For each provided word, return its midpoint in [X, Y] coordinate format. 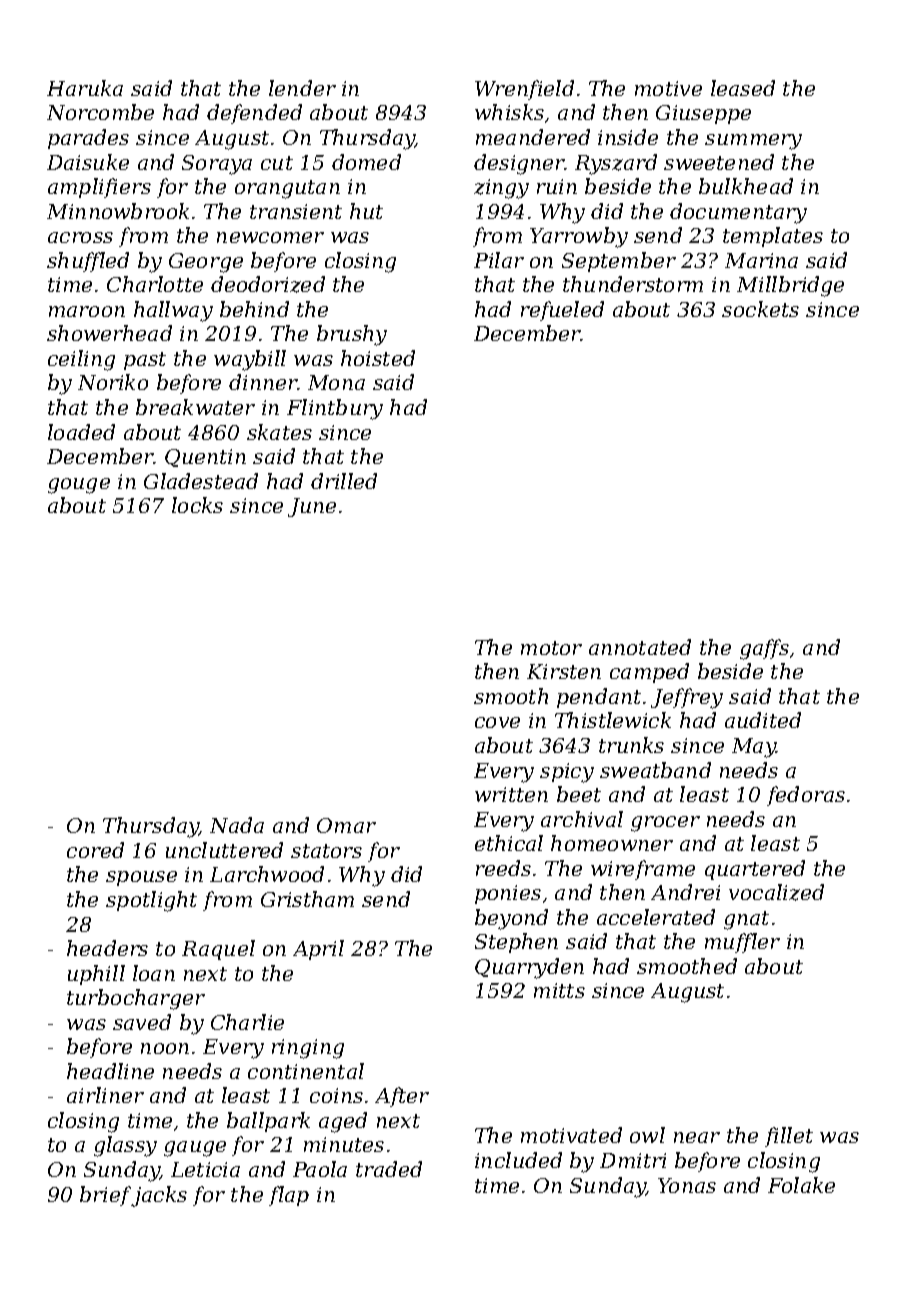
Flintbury [335, 409]
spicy [567, 773]
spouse [141, 878]
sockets [760, 309]
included [518, 1160]
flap [289, 1196]
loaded [81, 432]
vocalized [776, 892]
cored [95, 850]
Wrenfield [524, 90]
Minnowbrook [118, 211]
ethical [509, 843]
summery [753, 142]
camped [649, 673]
